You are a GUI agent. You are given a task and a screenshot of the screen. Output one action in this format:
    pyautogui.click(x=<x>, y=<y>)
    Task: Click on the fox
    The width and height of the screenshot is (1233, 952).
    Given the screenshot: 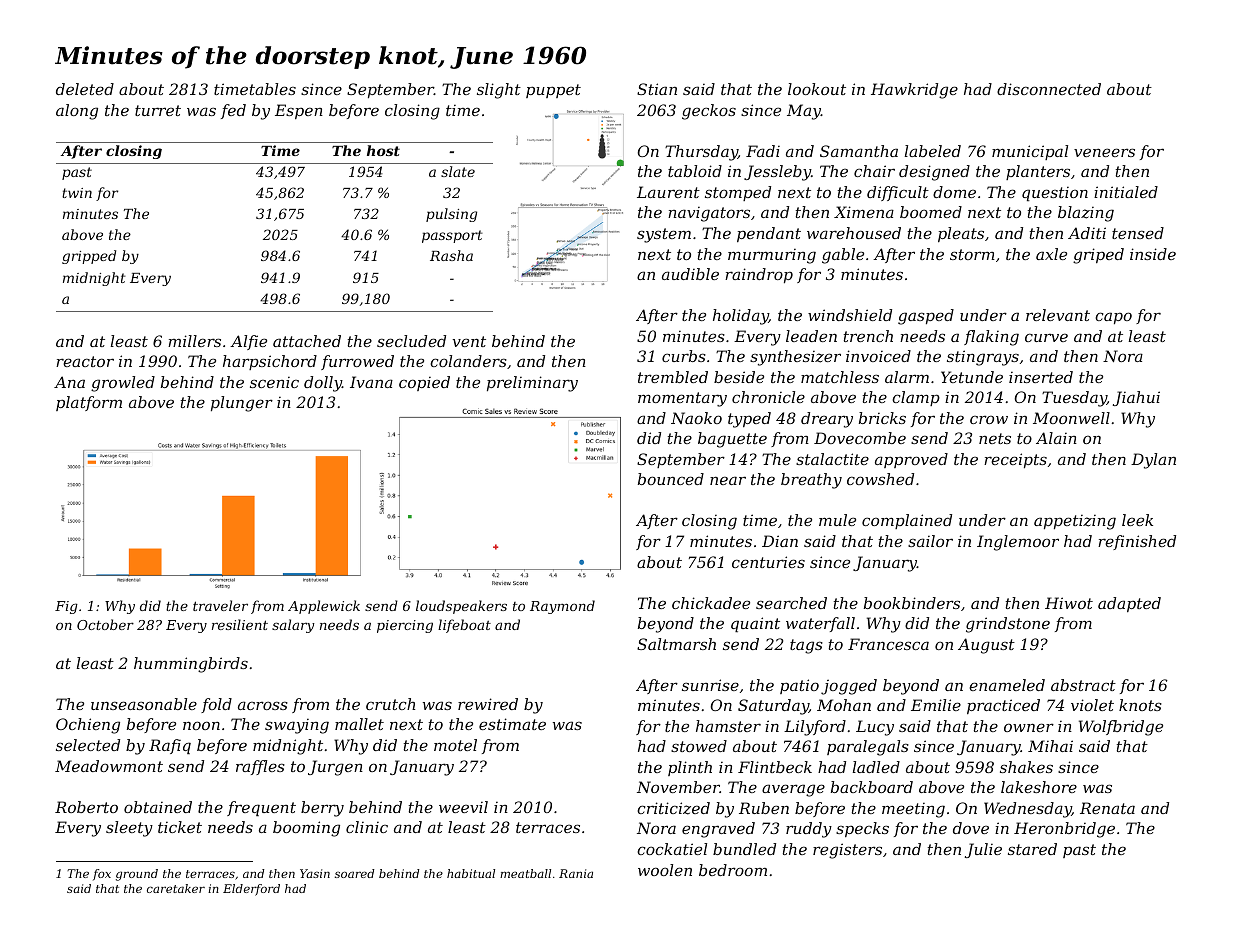 What is the action you would take?
    pyautogui.click(x=102, y=875)
